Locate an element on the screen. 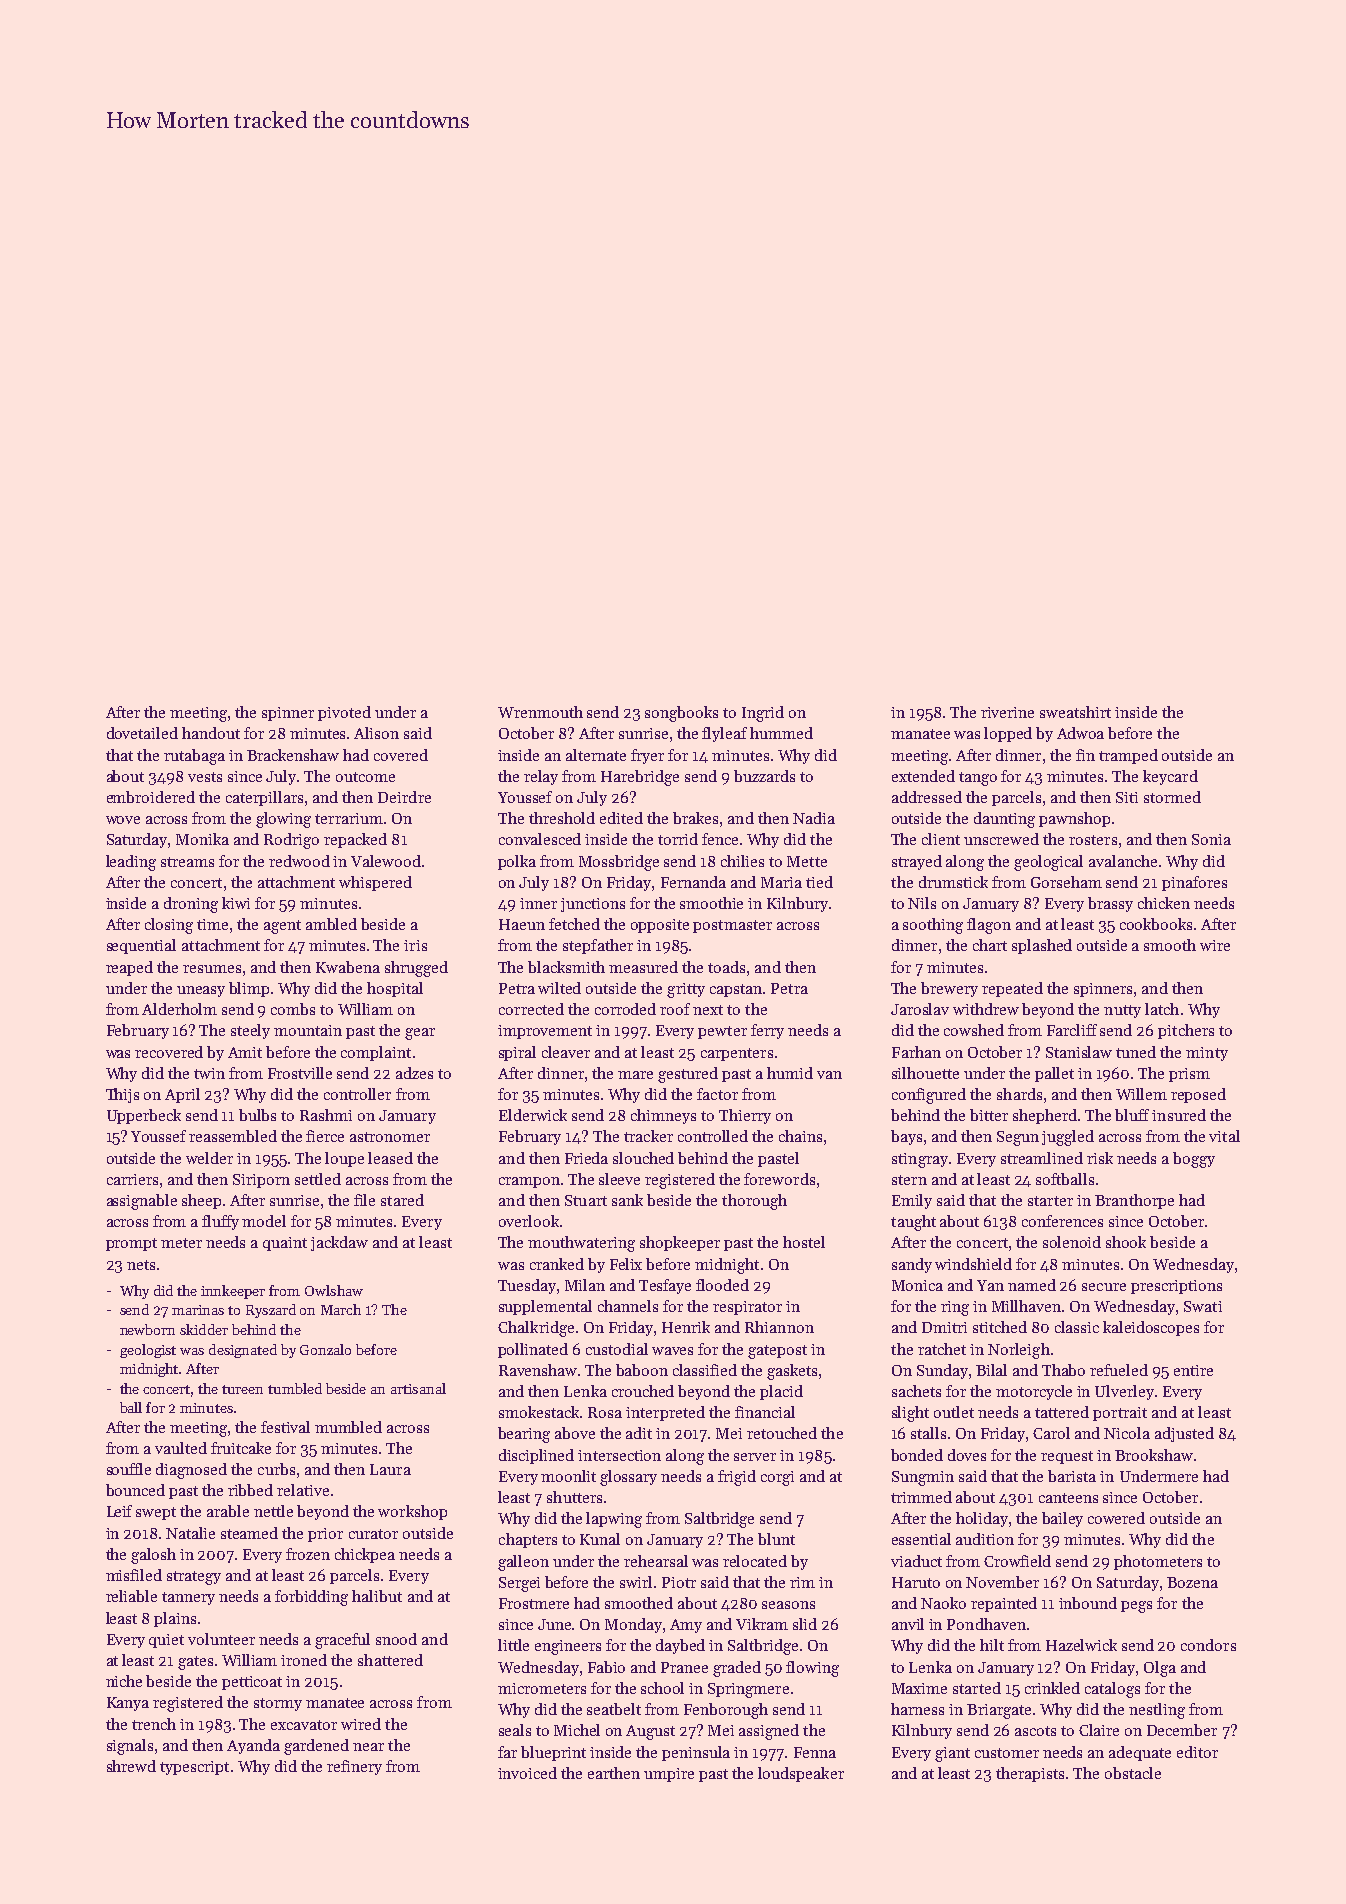  steely is located at coordinates (250, 1031).
